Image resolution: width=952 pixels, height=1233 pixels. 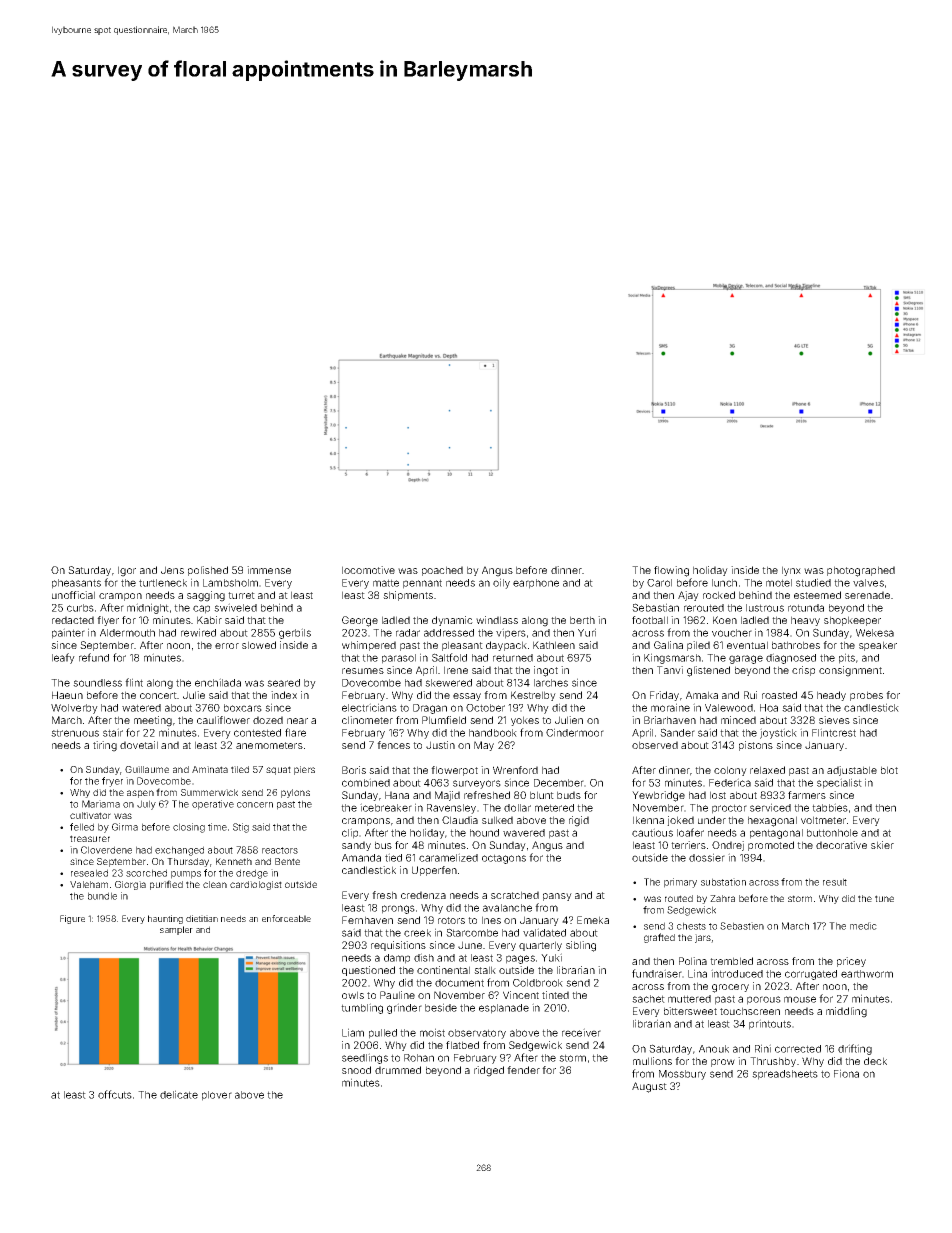 I want to click on Liam, so click(x=353, y=1032).
